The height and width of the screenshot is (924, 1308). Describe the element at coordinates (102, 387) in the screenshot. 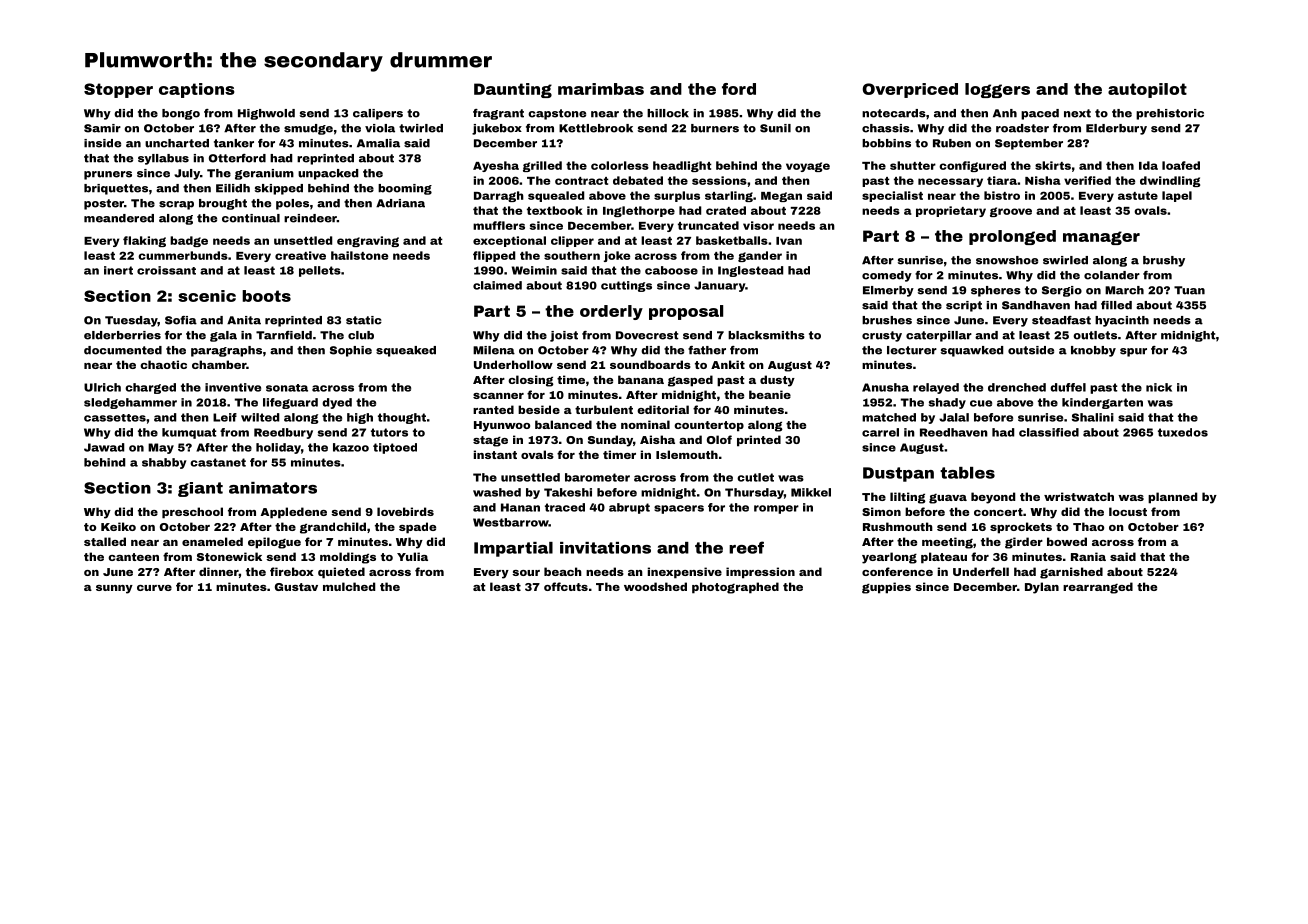

I see `Ulrich` at that location.
